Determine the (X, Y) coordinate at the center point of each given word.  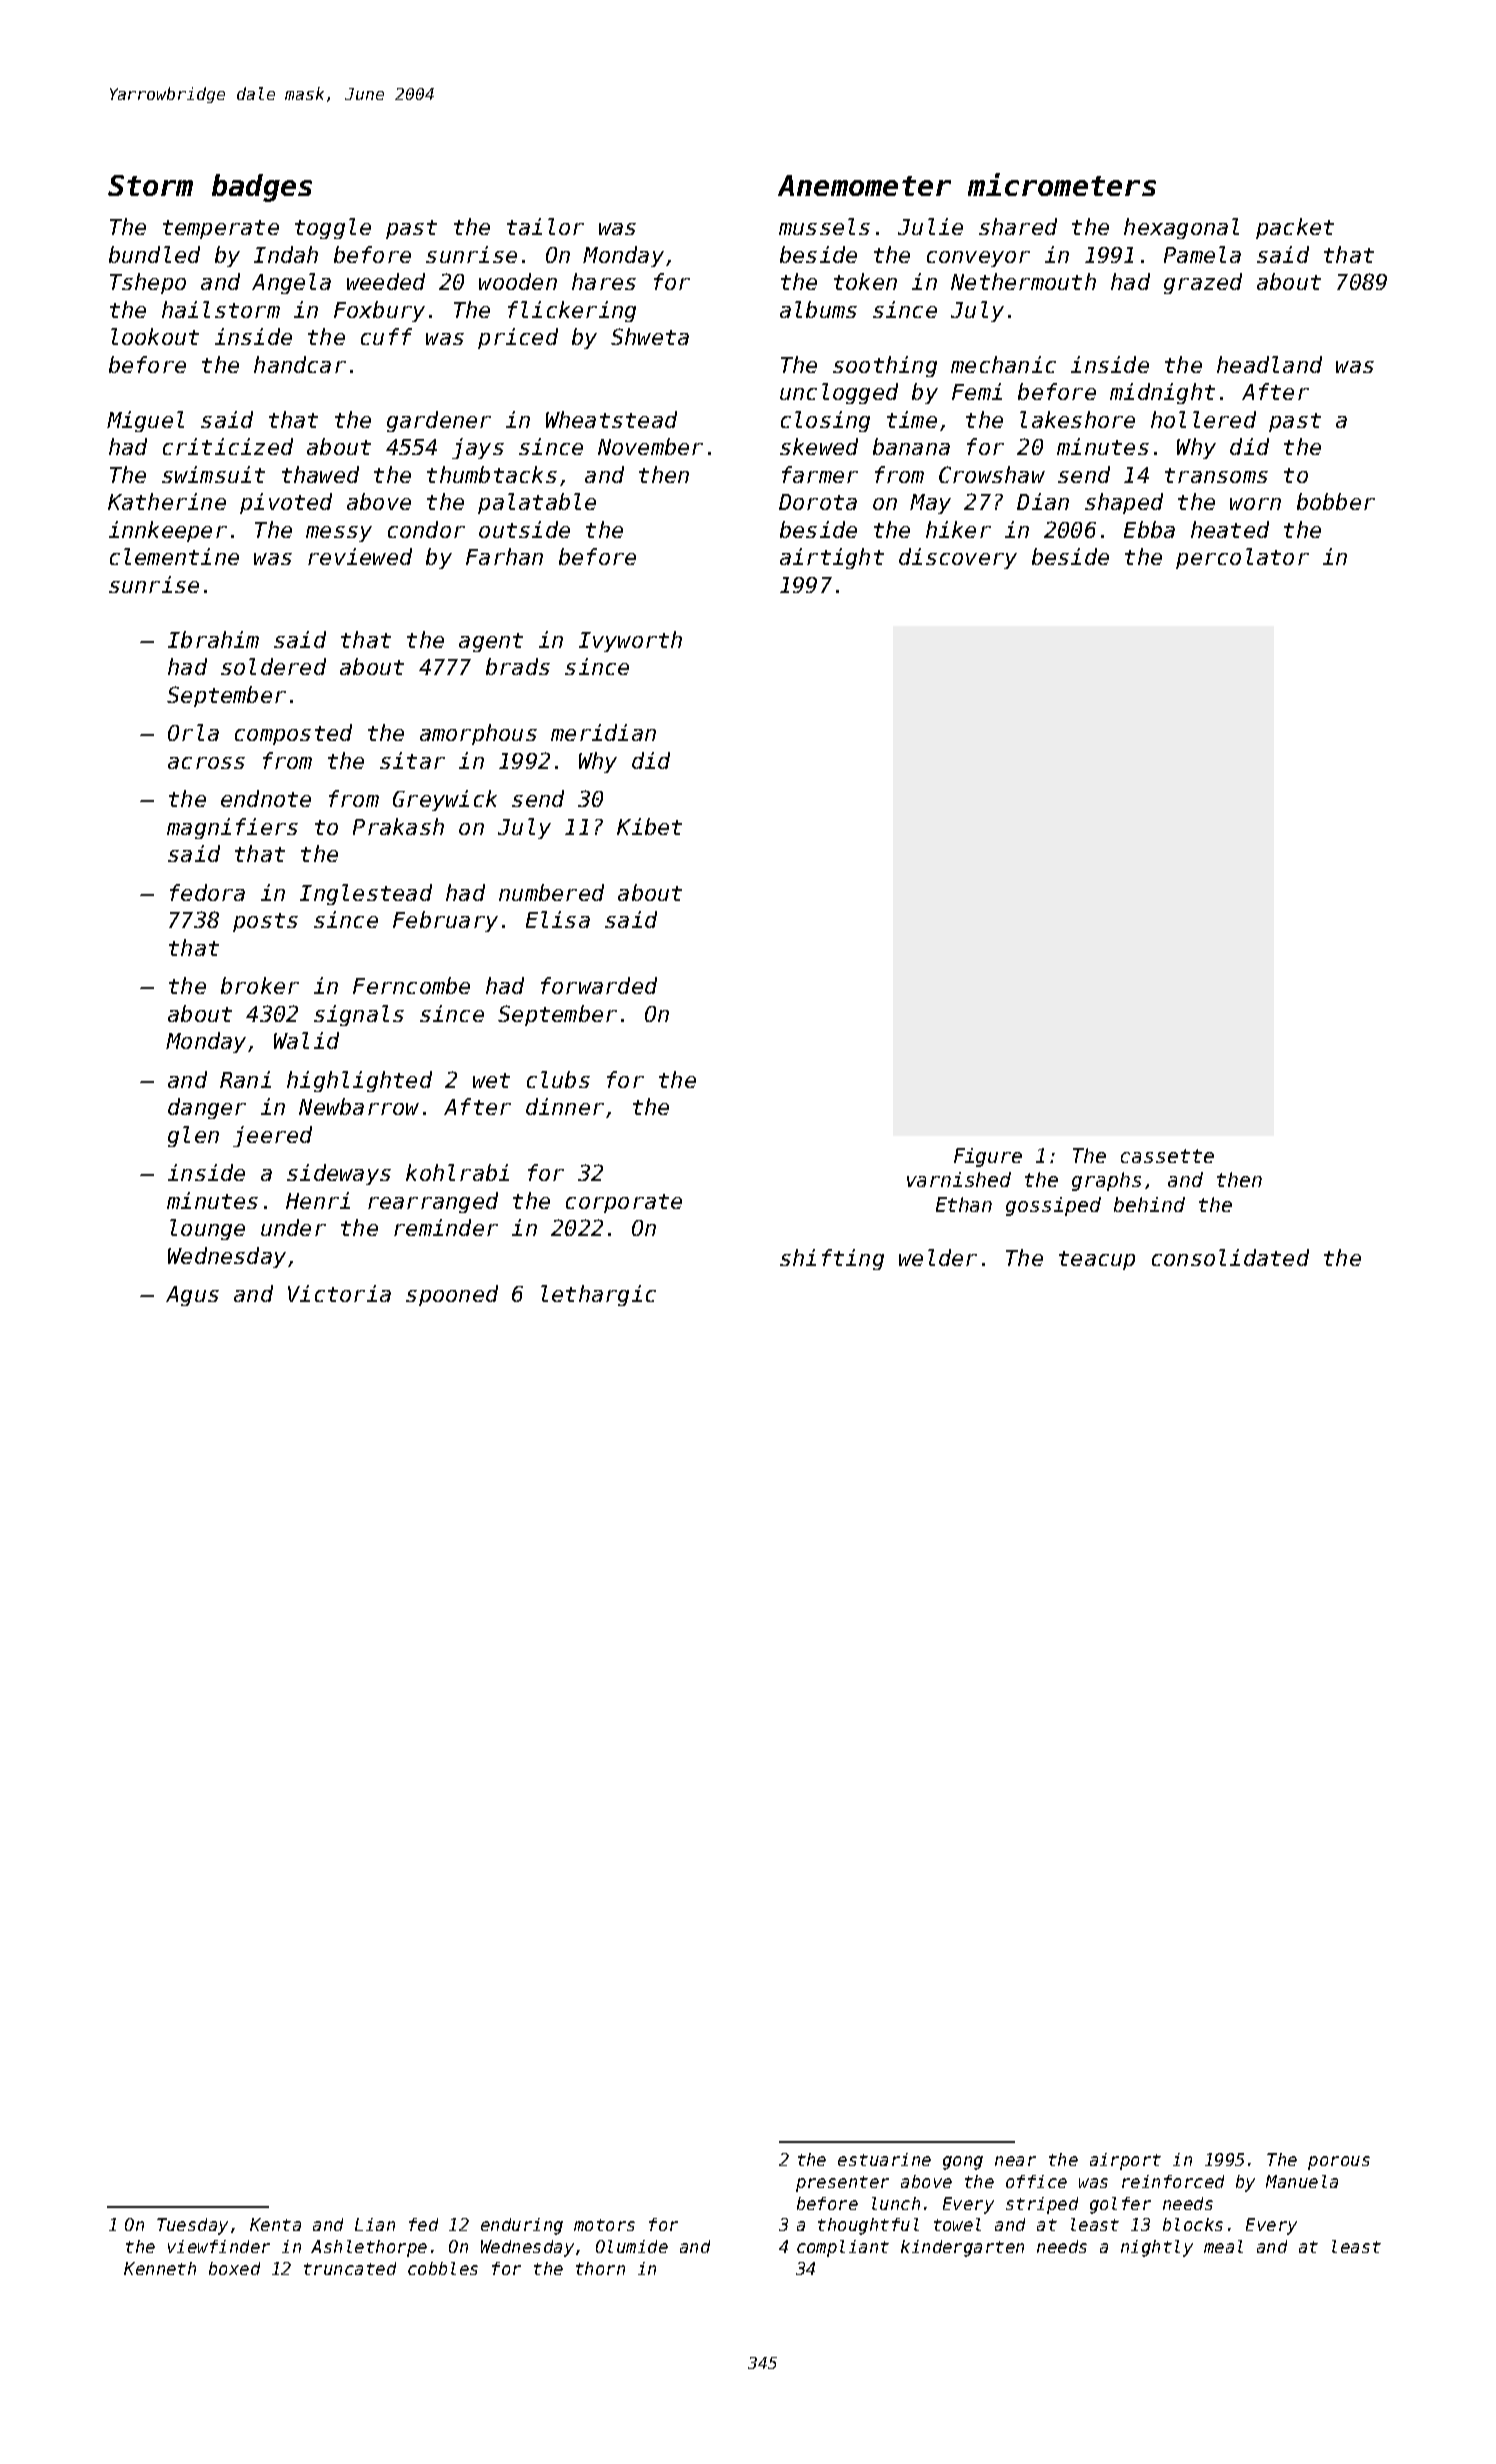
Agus (192, 1296)
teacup (1097, 1260)
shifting (832, 1259)
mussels (824, 226)
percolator (1242, 558)
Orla (193, 732)
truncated (350, 2268)
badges (262, 188)
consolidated (1230, 1257)
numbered (551, 892)
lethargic (598, 1295)
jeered (272, 1136)
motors (604, 2225)
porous (1339, 2163)
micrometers (1062, 184)
